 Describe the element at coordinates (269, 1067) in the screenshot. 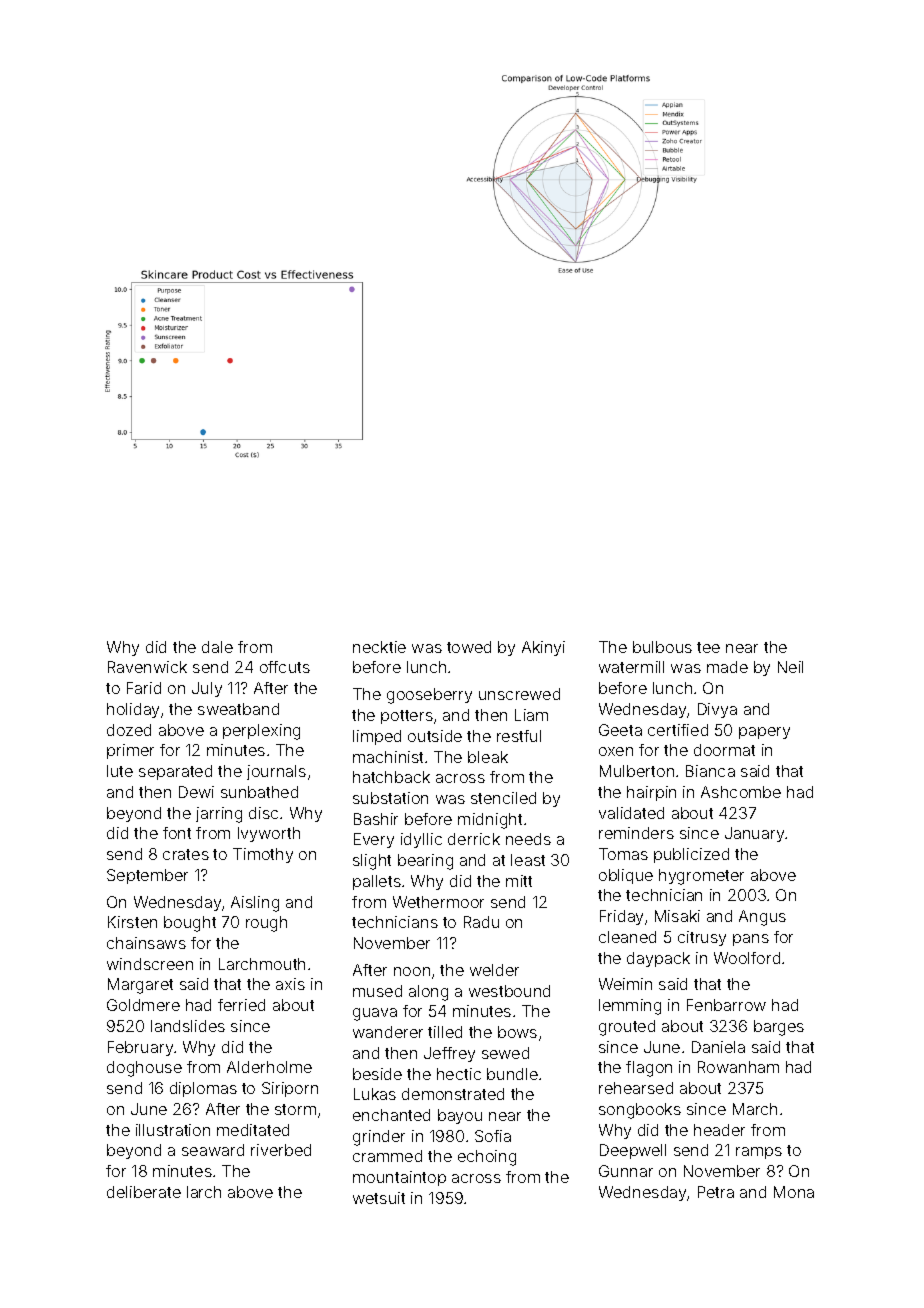

I see `Alderholme` at that location.
